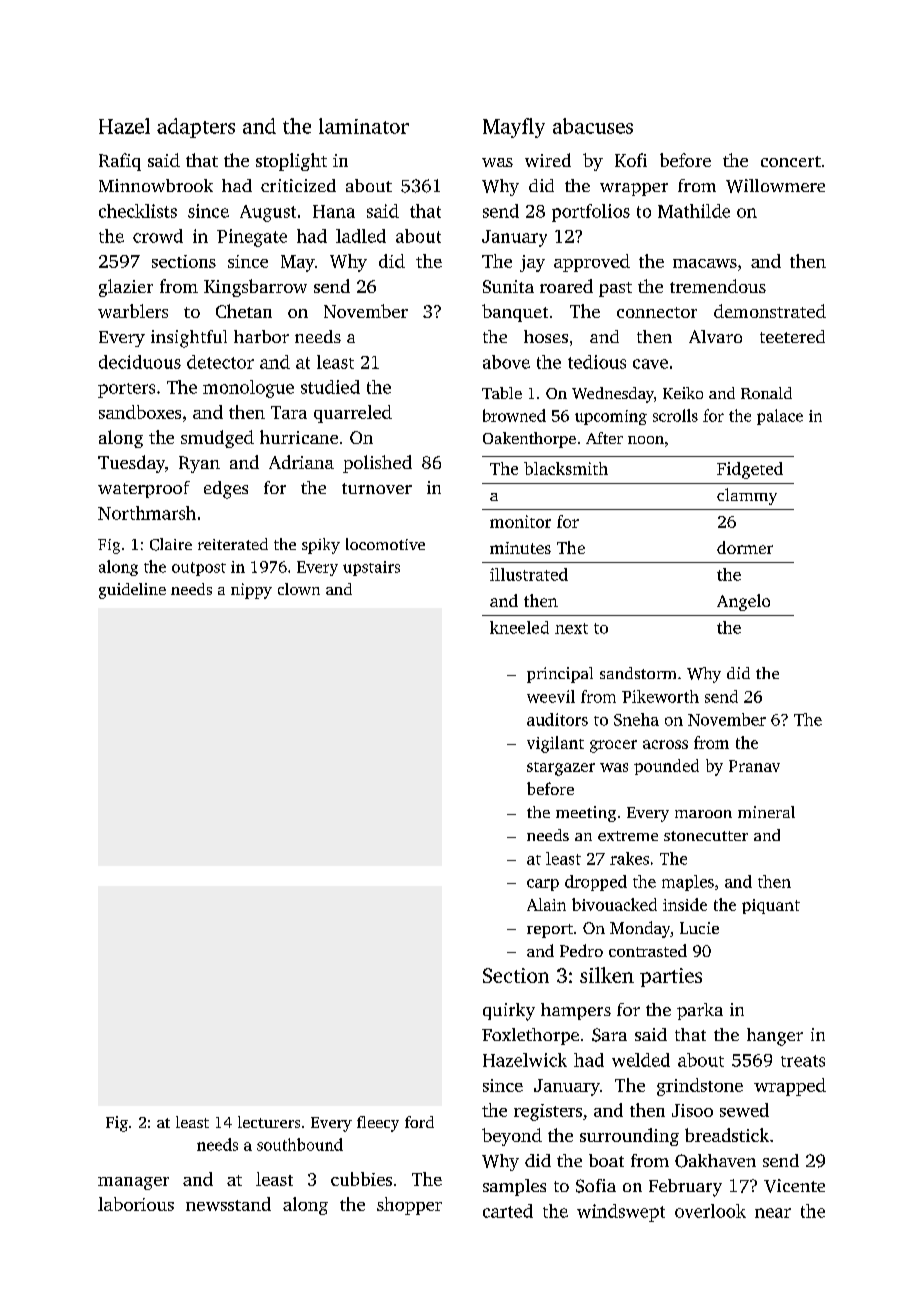  Describe the element at coordinates (576, 1011) in the document. I see `hampers` at that location.
